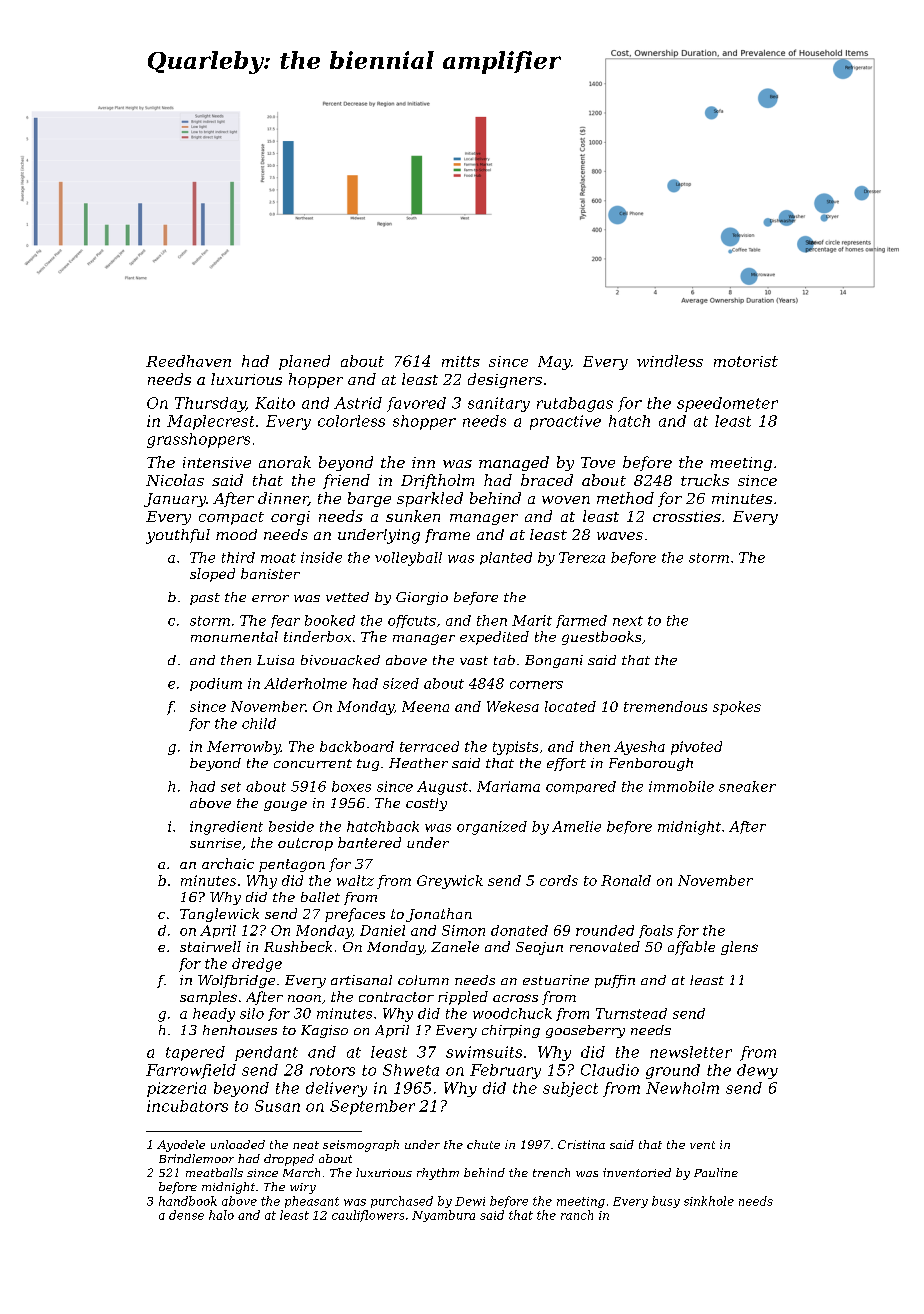 The image size is (924, 1314). Describe the element at coordinates (175, 480) in the page. I see `Nicolas` at that location.
